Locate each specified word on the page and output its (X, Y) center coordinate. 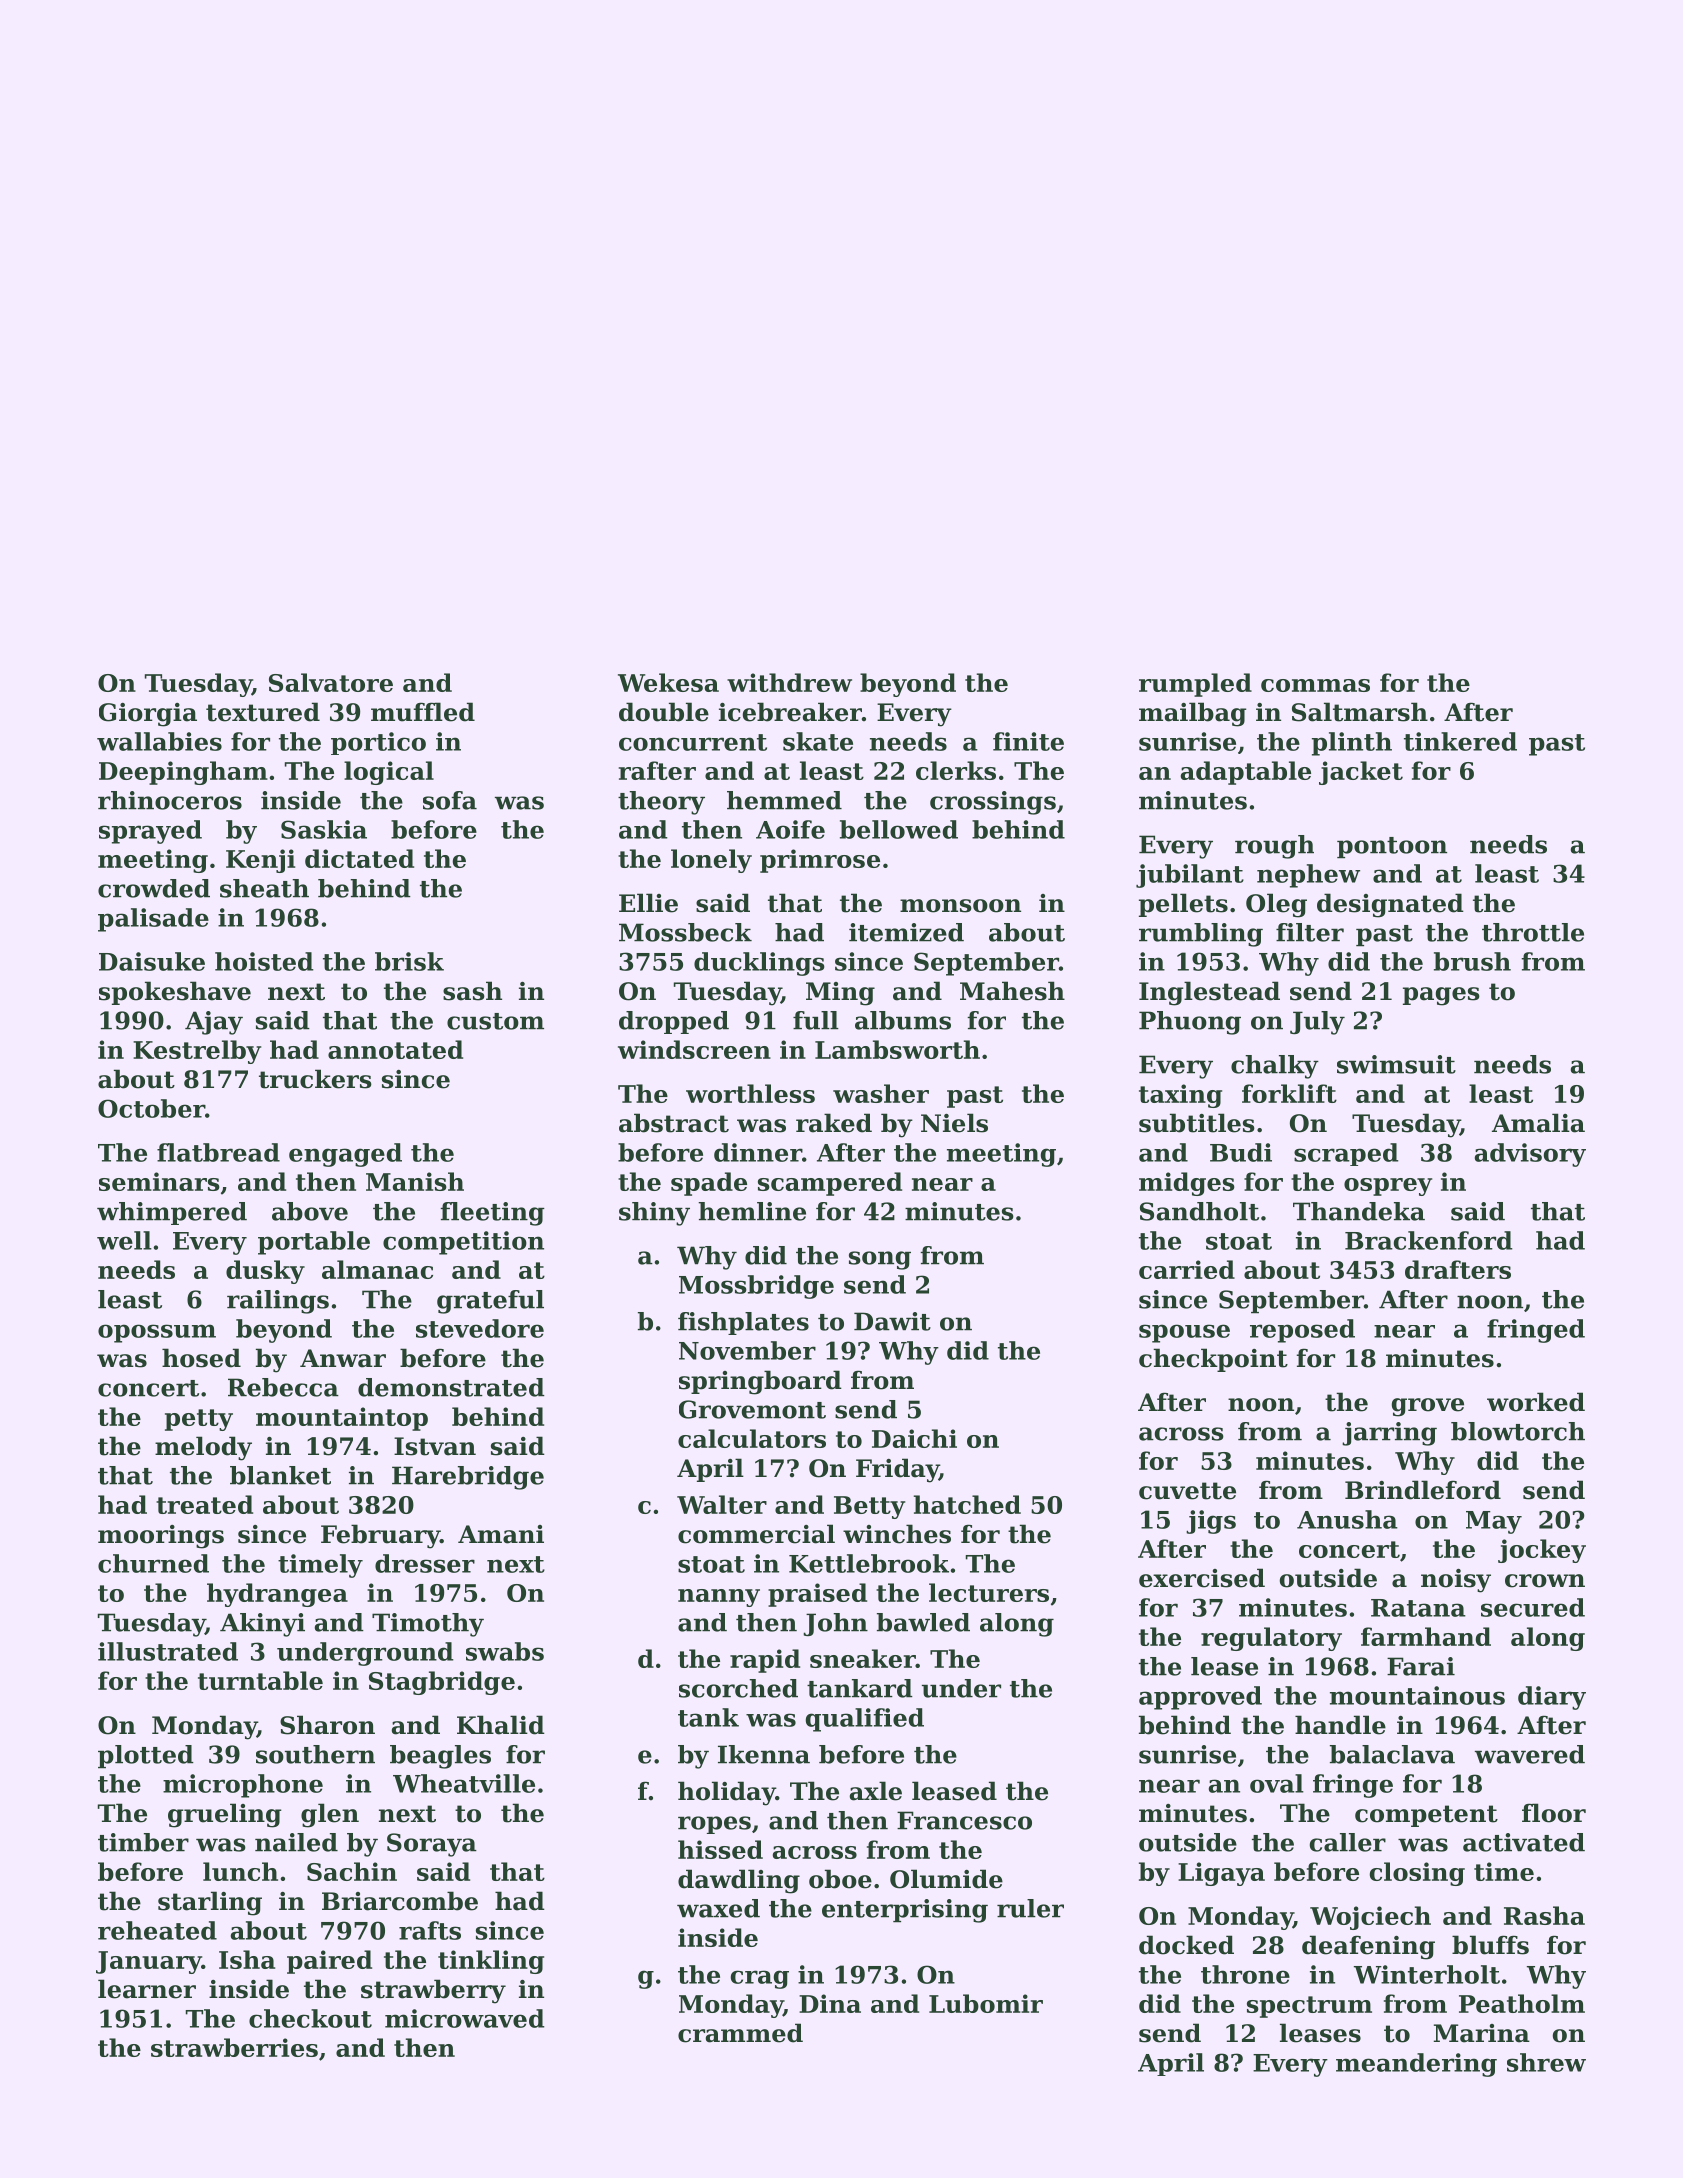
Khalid (501, 1725)
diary (1552, 1698)
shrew (1546, 2062)
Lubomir (986, 2003)
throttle (1533, 932)
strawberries (234, 2047)
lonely (711, 861)
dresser (425, 1563)
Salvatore (331, 682)
